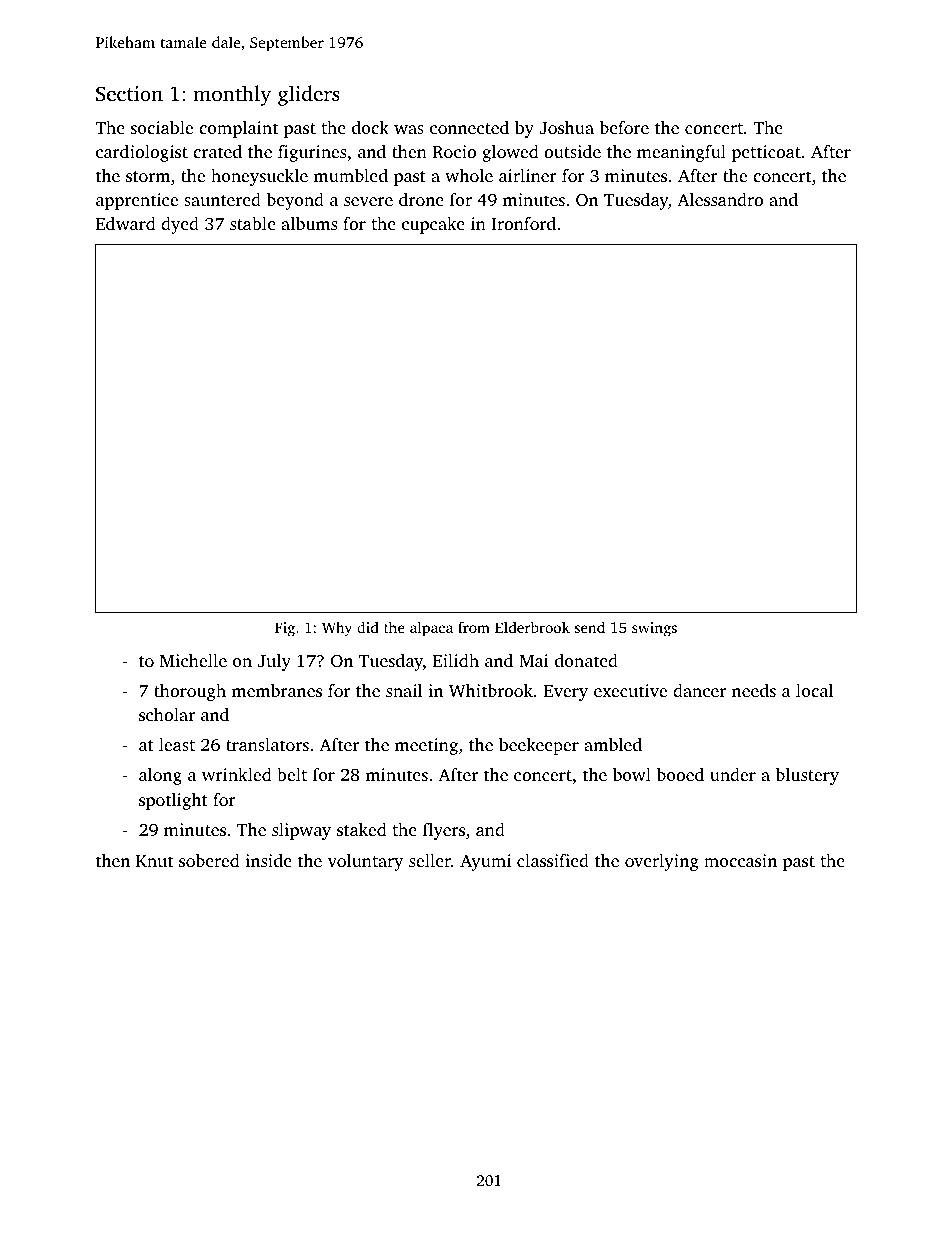  What do you see at coordinates (167, 714) in the page?
I see `scholar` at bounding box center [167, 714].
